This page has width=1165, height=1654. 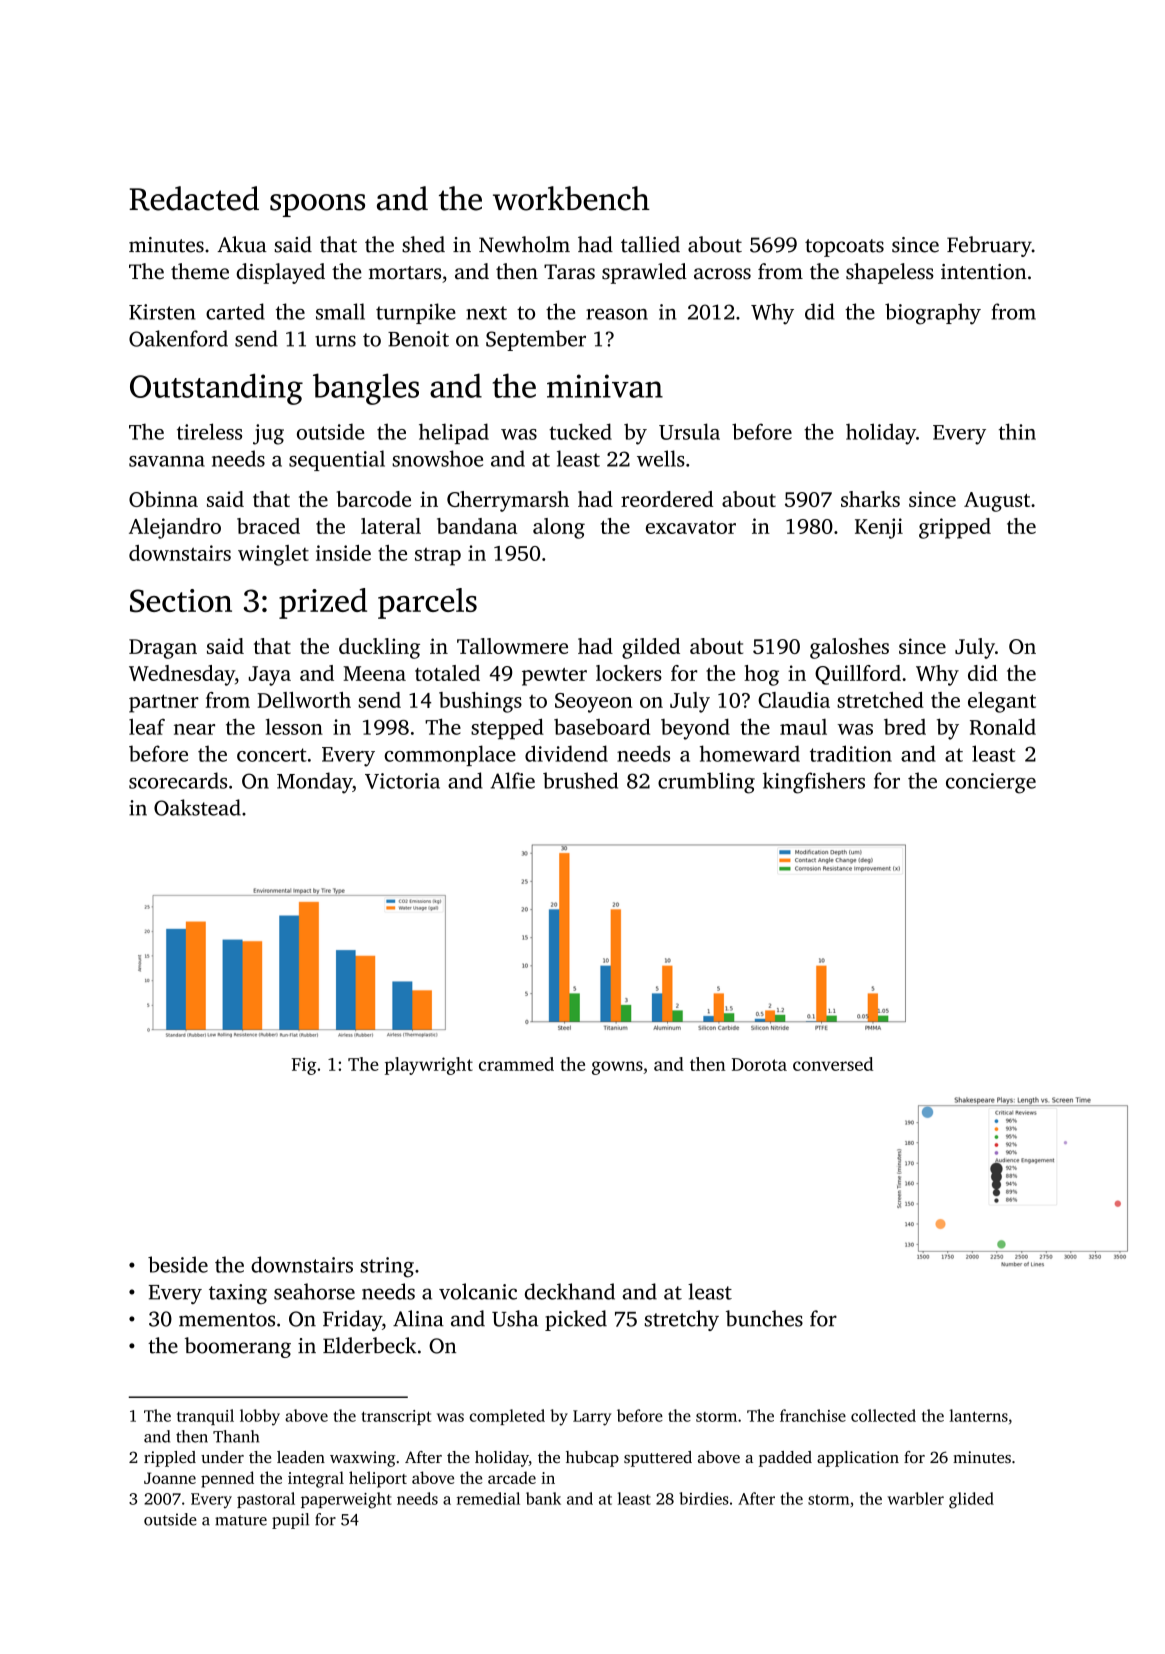 What do you see at coordinates (396, 1417) in the page?
I see `transcript` at bounding box center [396, 1417].
